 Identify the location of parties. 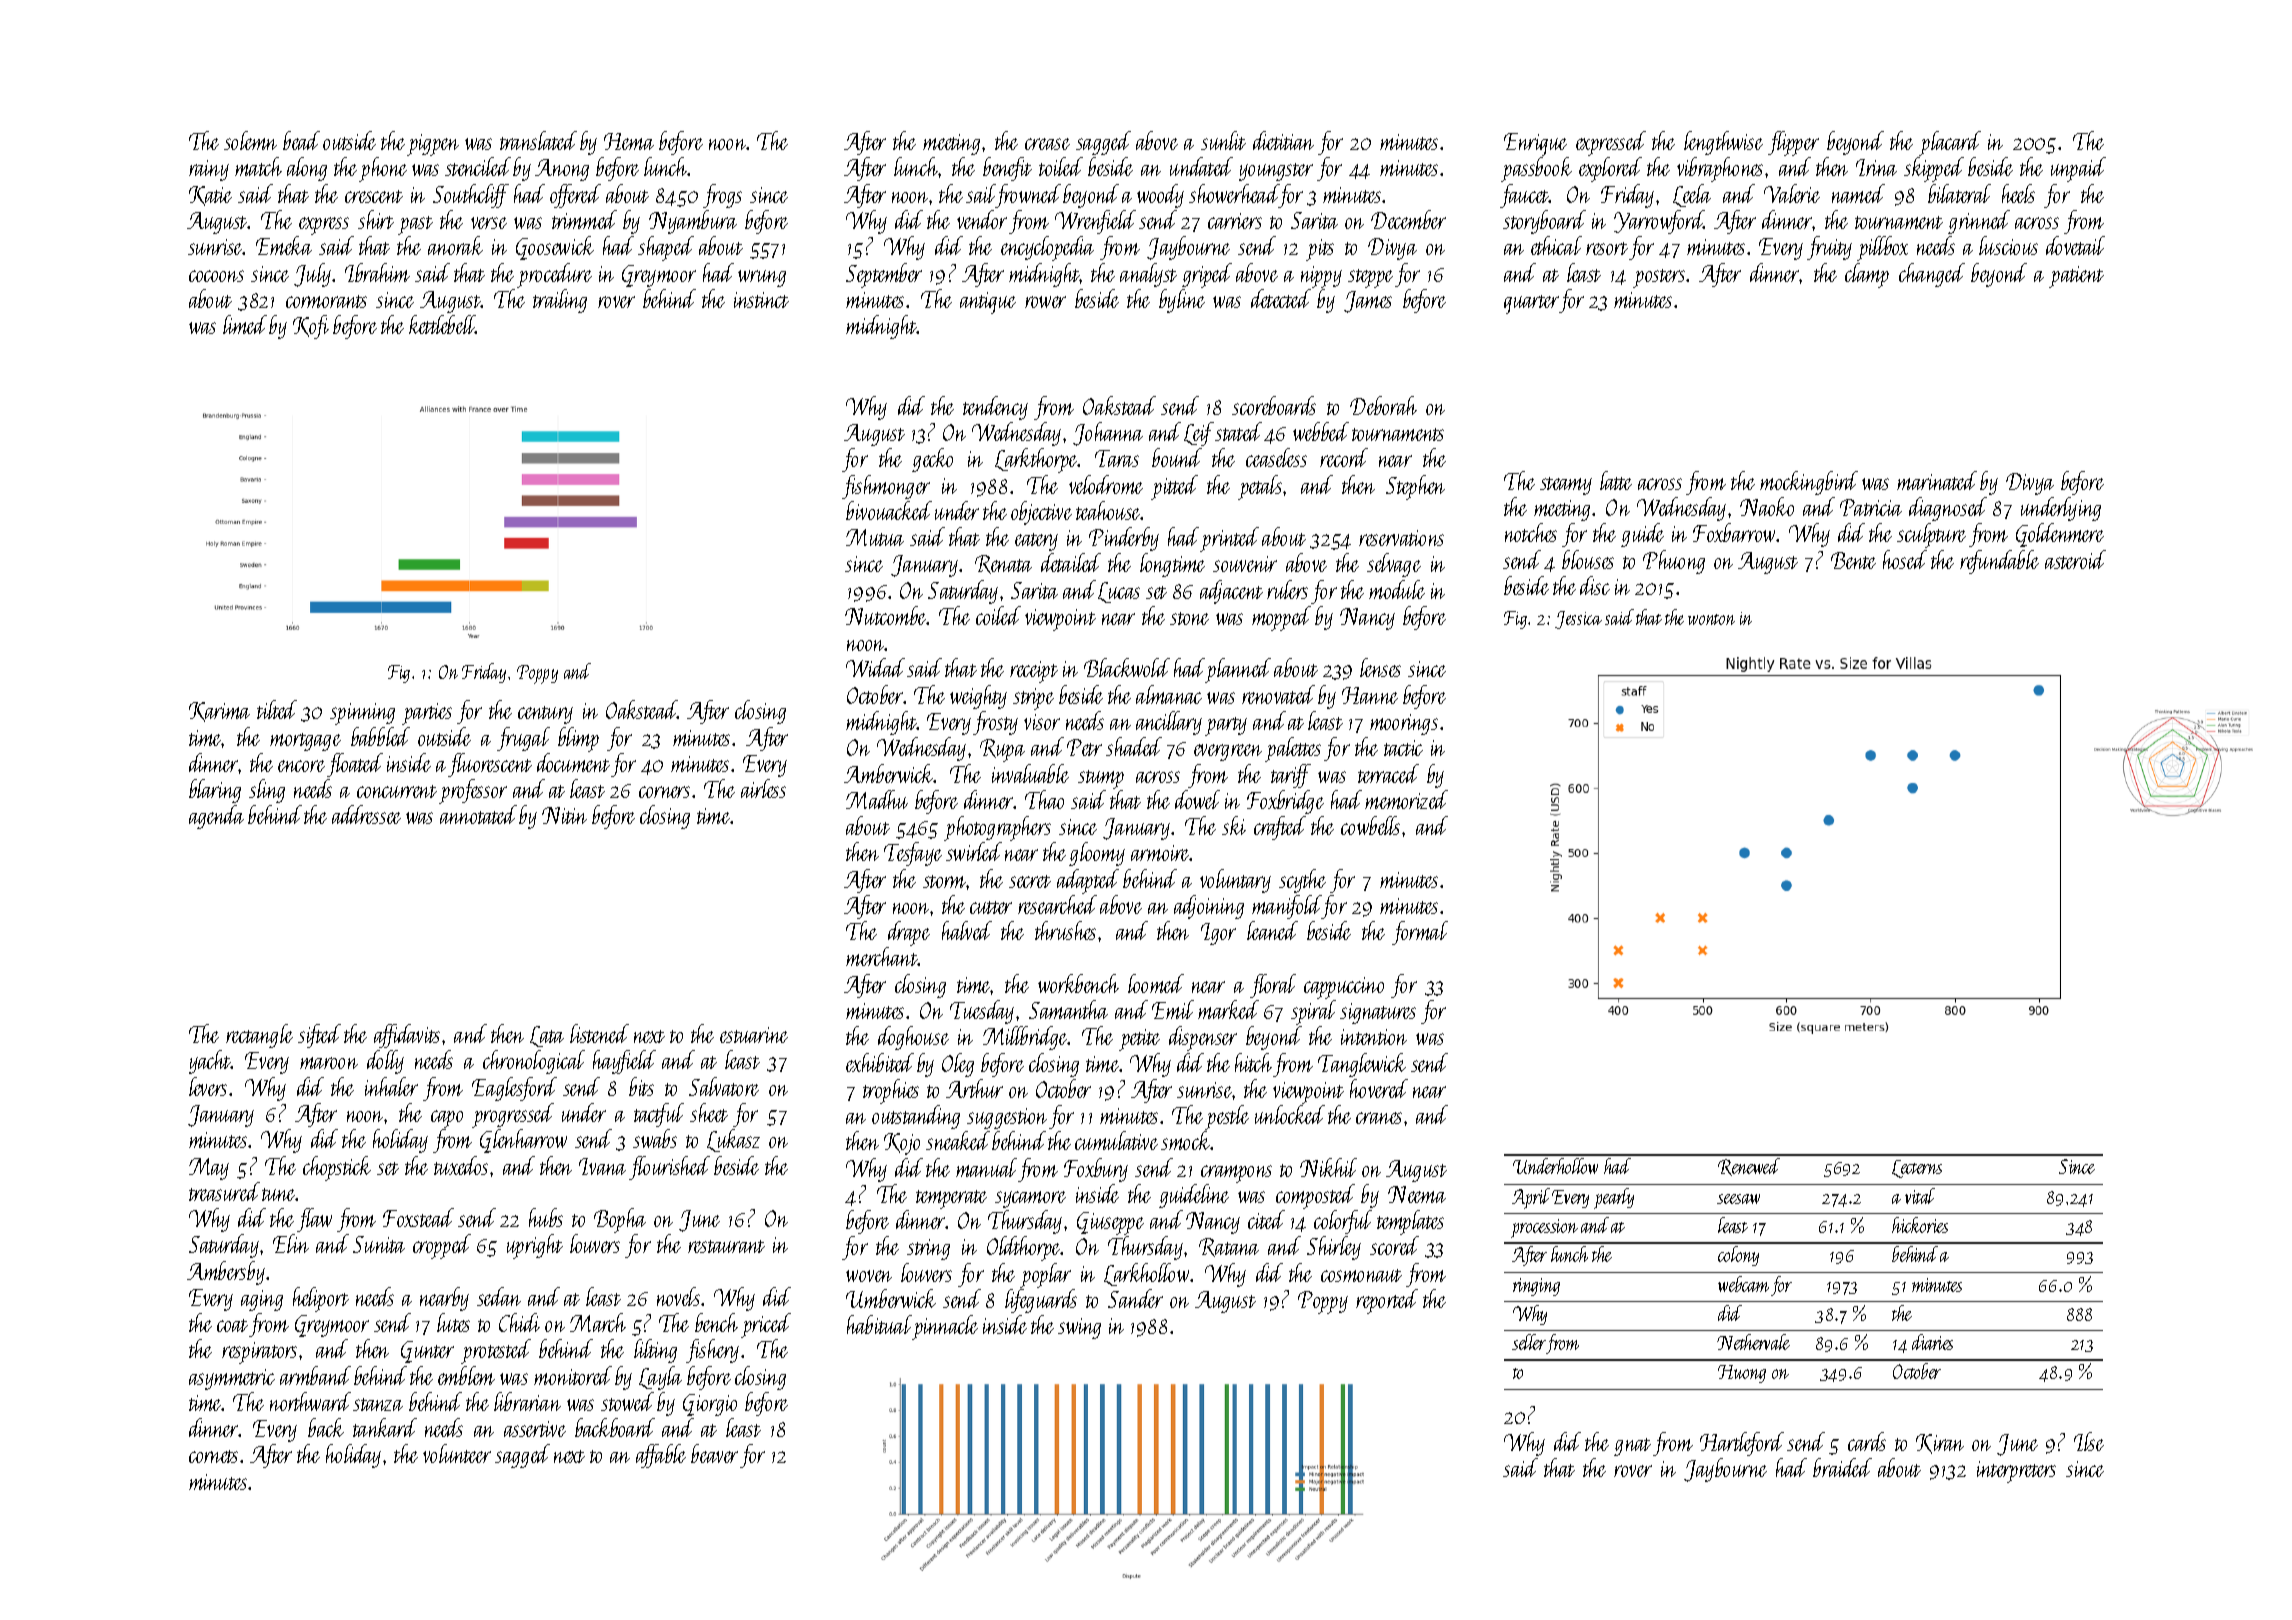
(427, 714).
